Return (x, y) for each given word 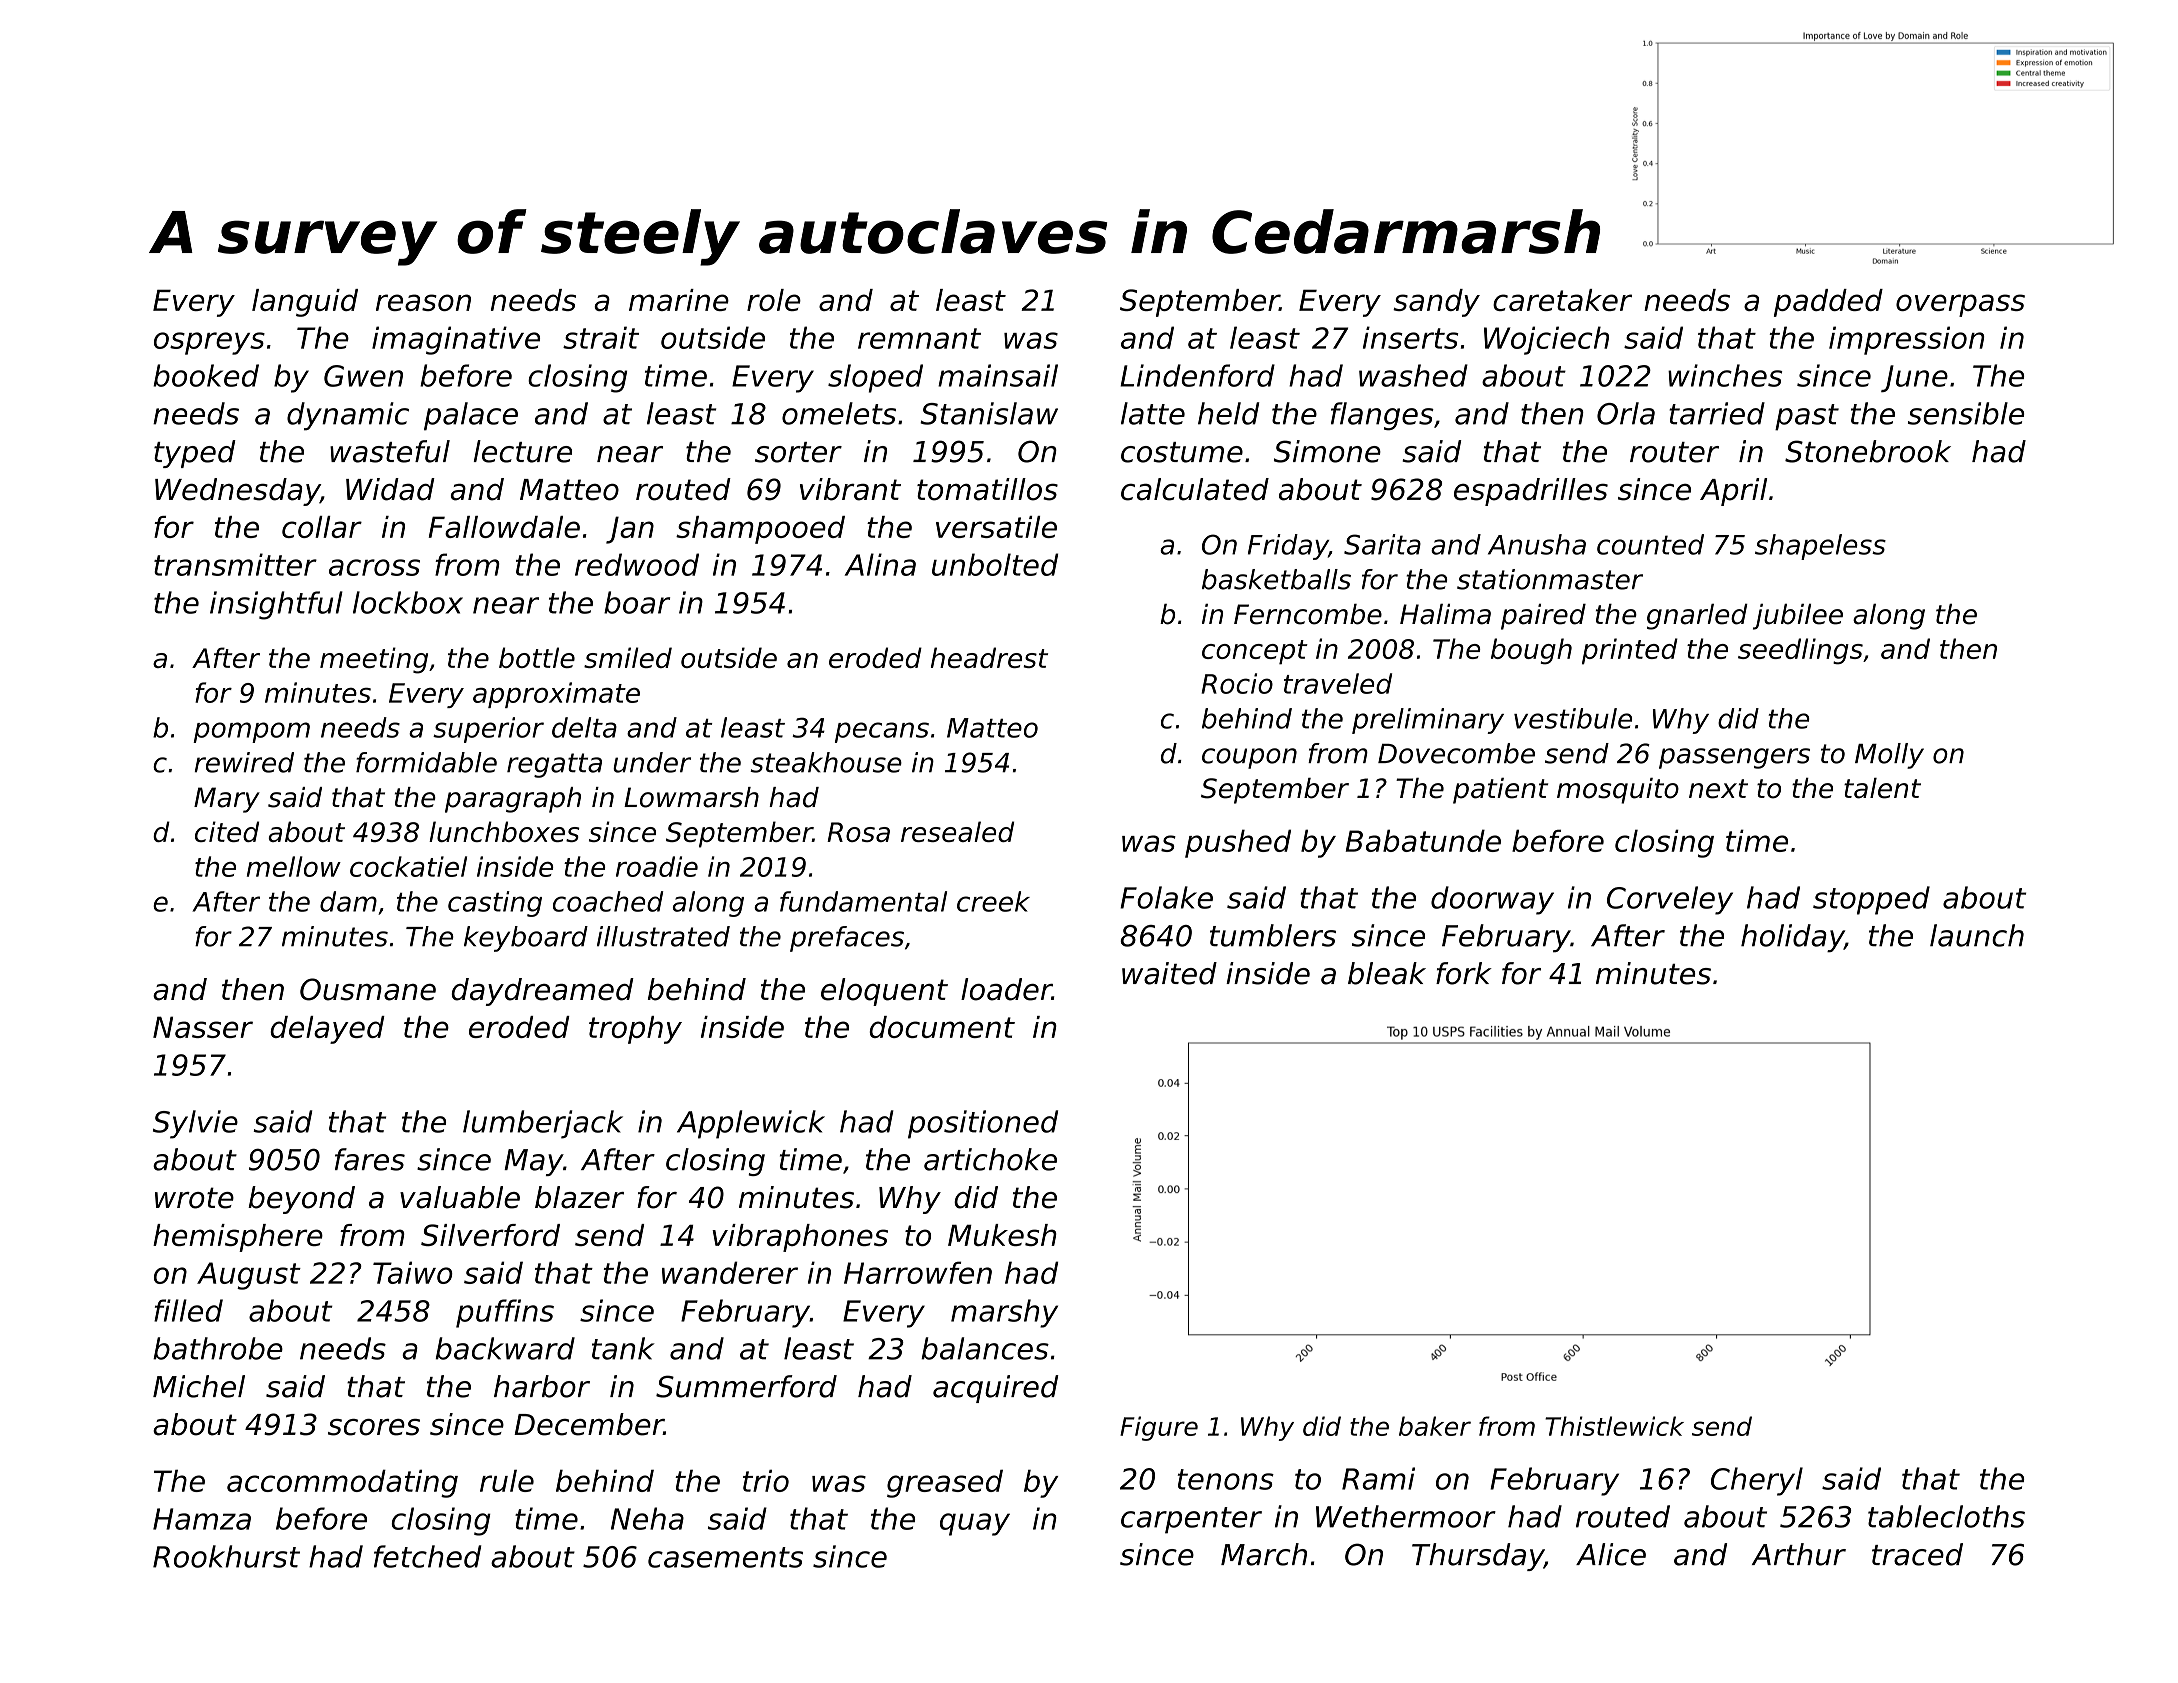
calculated (1195, 489)
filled (188, 1310)
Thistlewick (1614, 1426)
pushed (1238, 843)
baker (1435, 1426)
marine (679, 300)
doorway (1492, 900)
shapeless (1820, 547)
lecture (523, 451)
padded (1828, 303)
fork (1464, 973)
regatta (554, 765)
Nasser (203, 1027)
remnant (919, 338)
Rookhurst (226, 1556)
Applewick (751, 1124)
